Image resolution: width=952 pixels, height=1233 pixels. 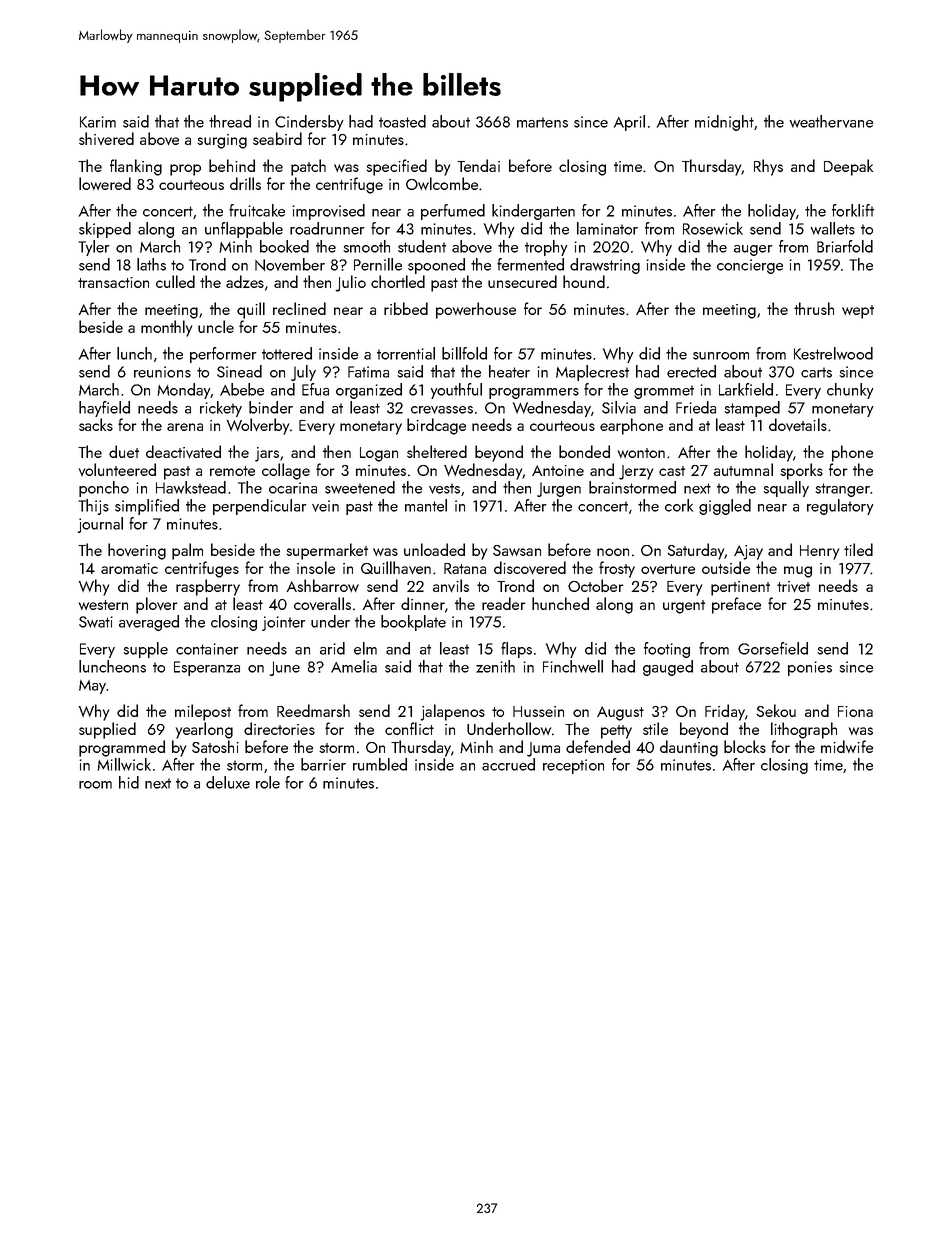 I want to click on Millwick, so click(x=124, y=764).
